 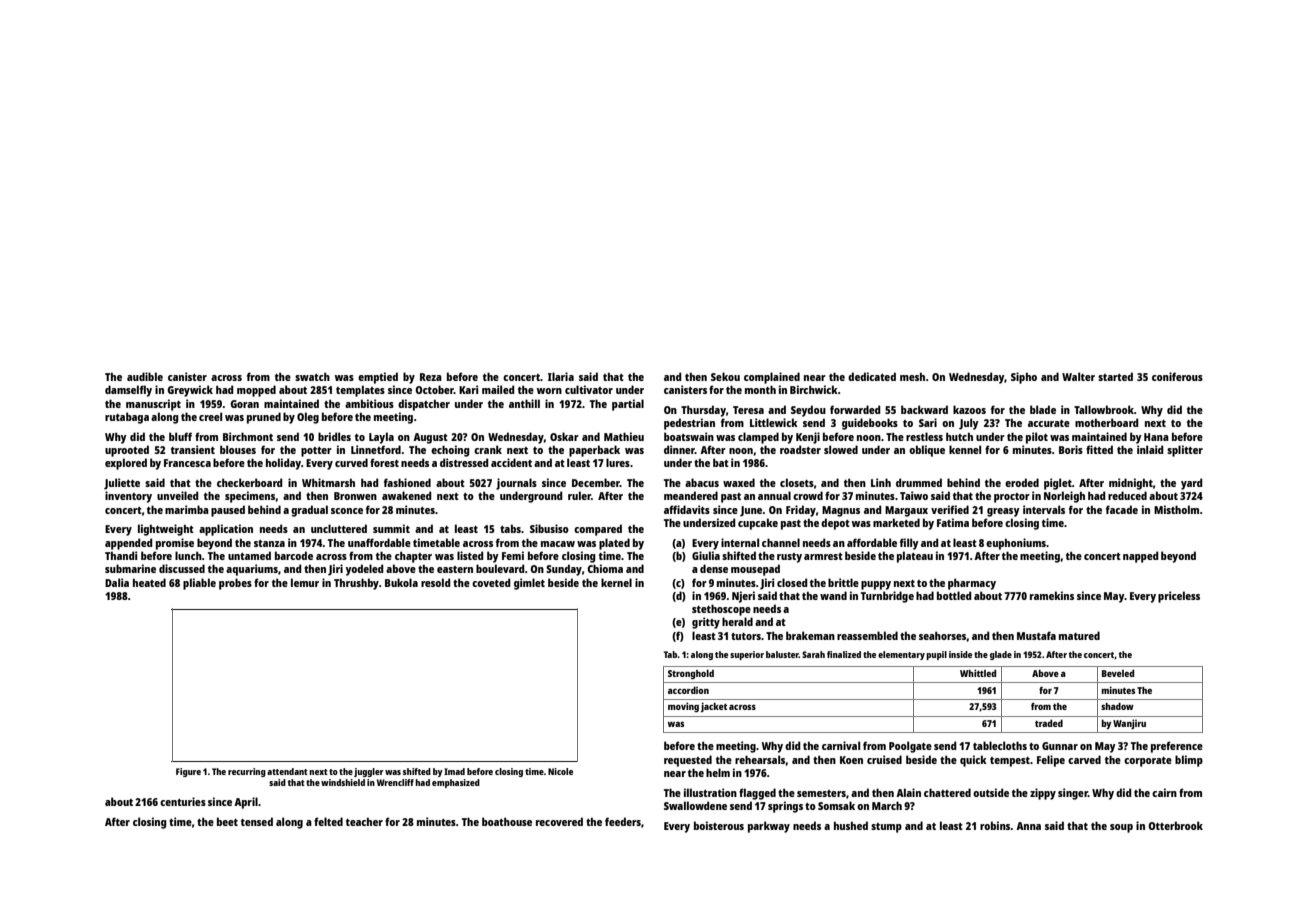 I want to click on awakened, so click(x=407, y=495).
